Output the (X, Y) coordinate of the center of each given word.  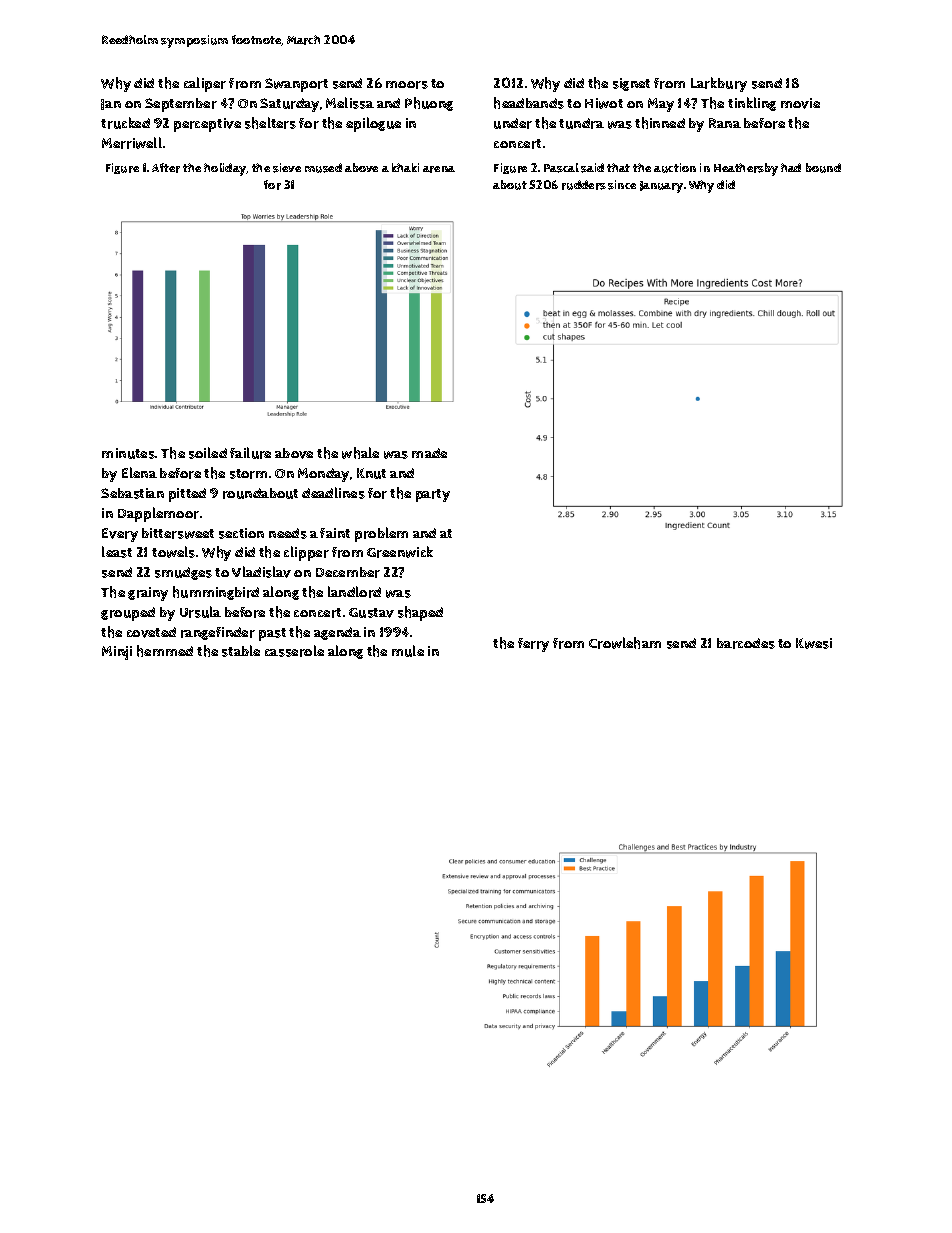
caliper (205, 84)
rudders (584, 185)
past (272, 634)
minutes (128, 453)
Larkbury (719, 84)
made (429, 453)
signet (631, 84)
